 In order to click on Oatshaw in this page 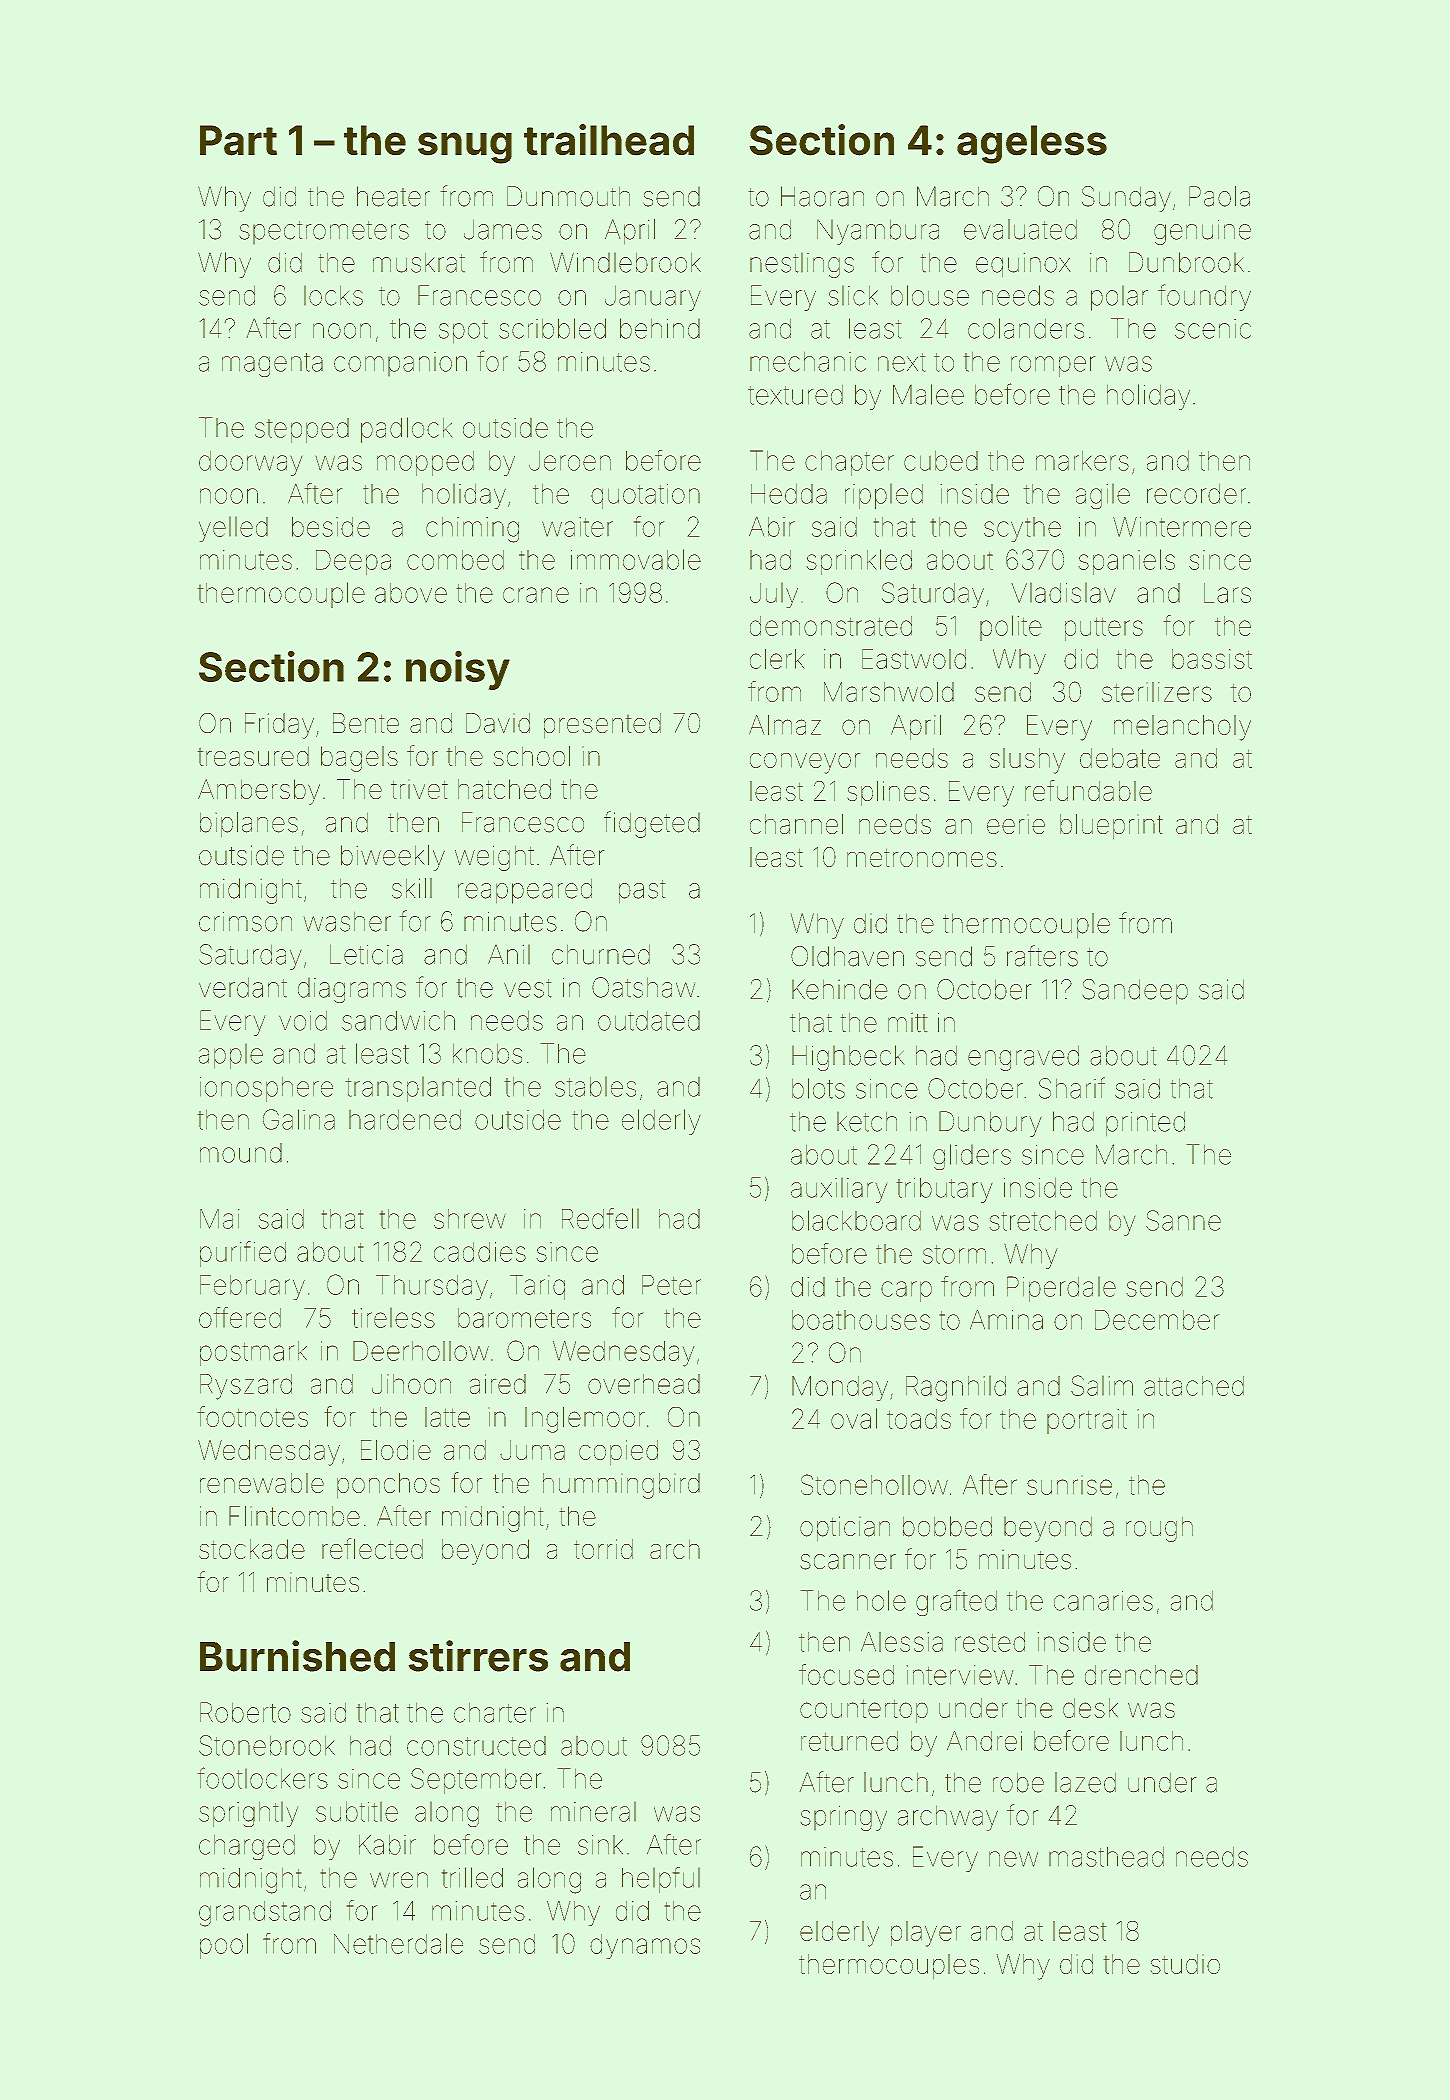, I will do `click(644, 987)`.
